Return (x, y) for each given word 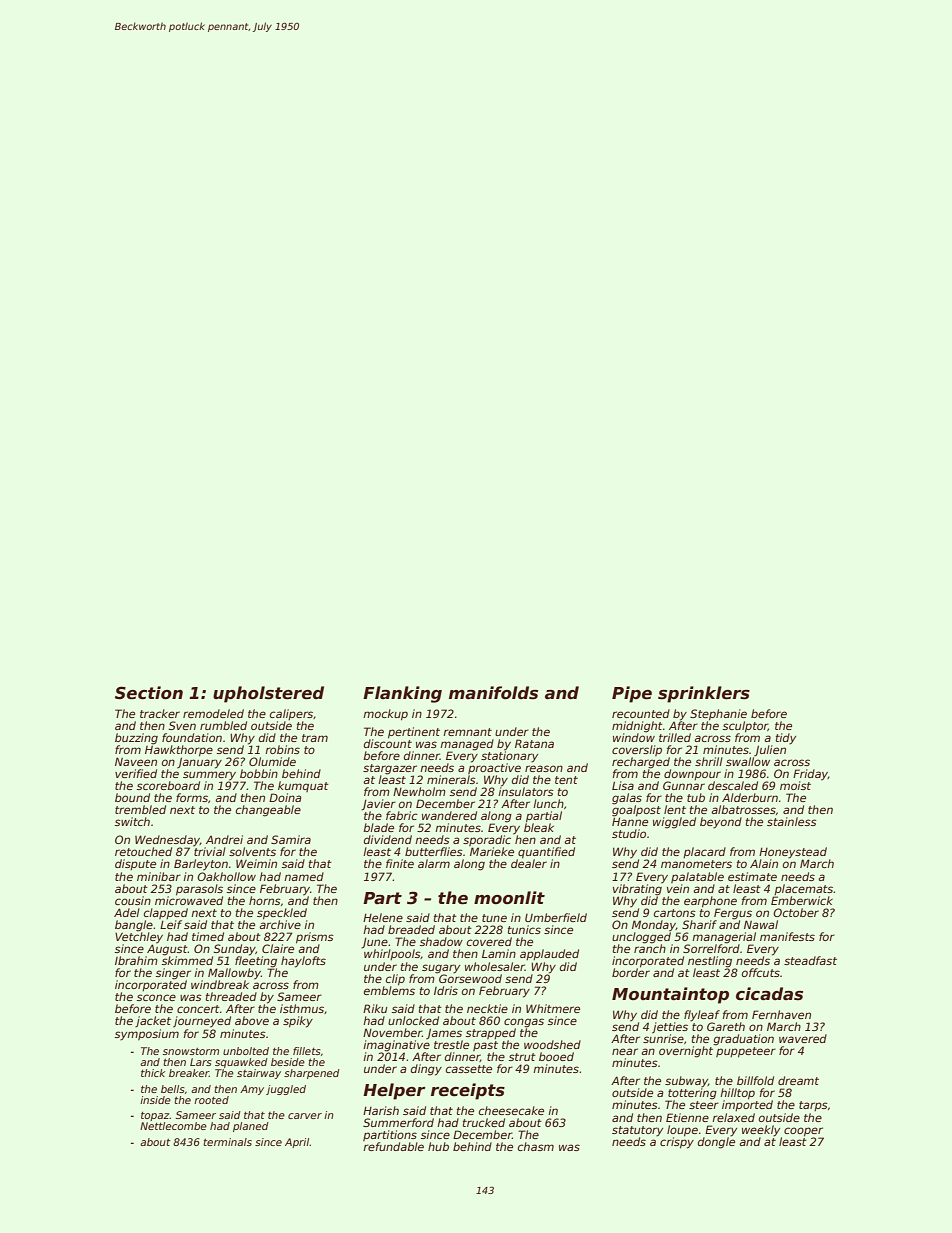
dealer (529, 863)
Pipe (632, 694)
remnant (467, 732)
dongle (716, 1143)
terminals (227, 1142)
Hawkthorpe (179, 751)
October (796, 912)
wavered (803, 1038)
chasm (536, 1146)
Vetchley (139, 938)
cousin (133, 900)
